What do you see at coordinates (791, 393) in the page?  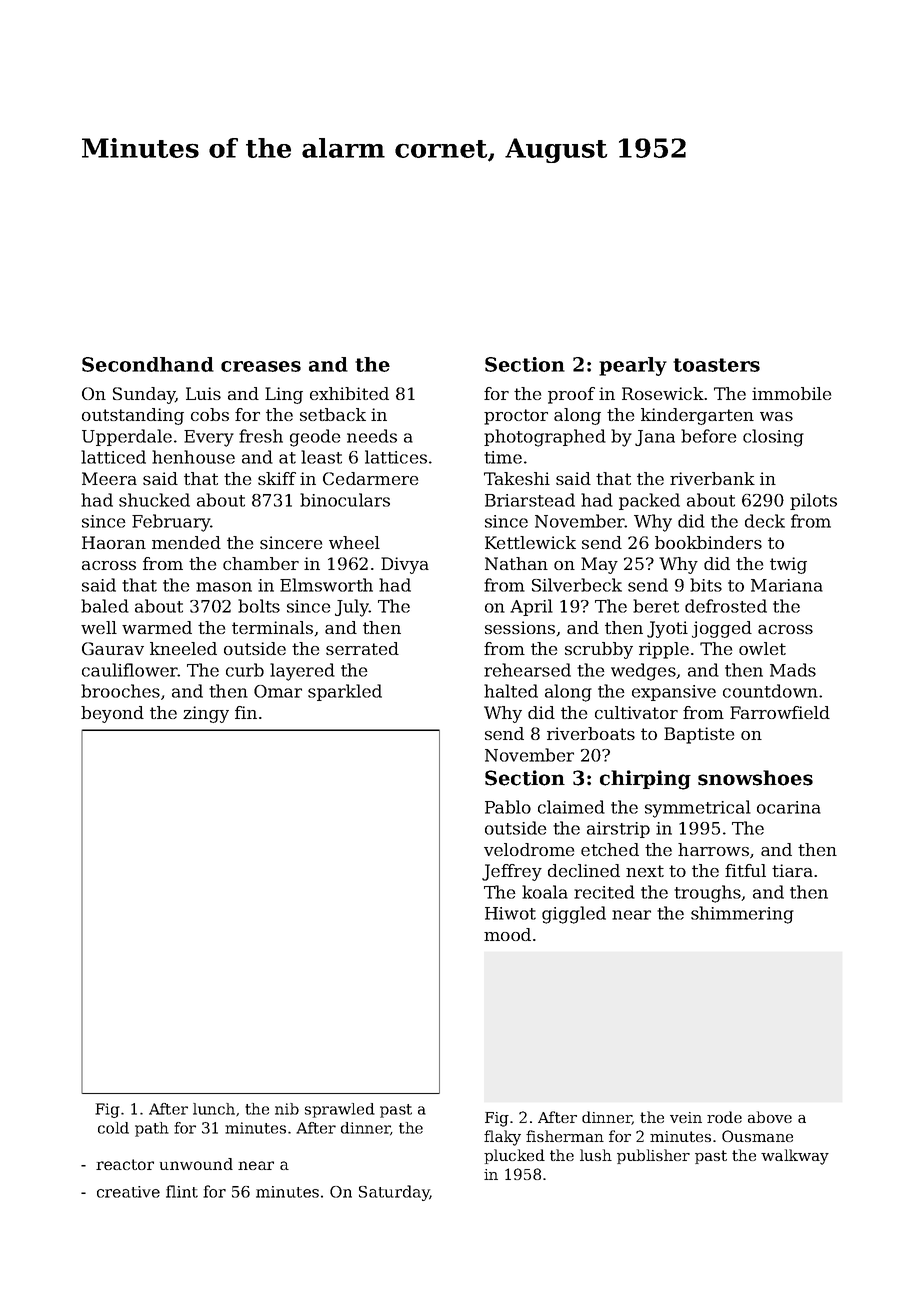 I see `immobile` at bounding box center [791, 393].
